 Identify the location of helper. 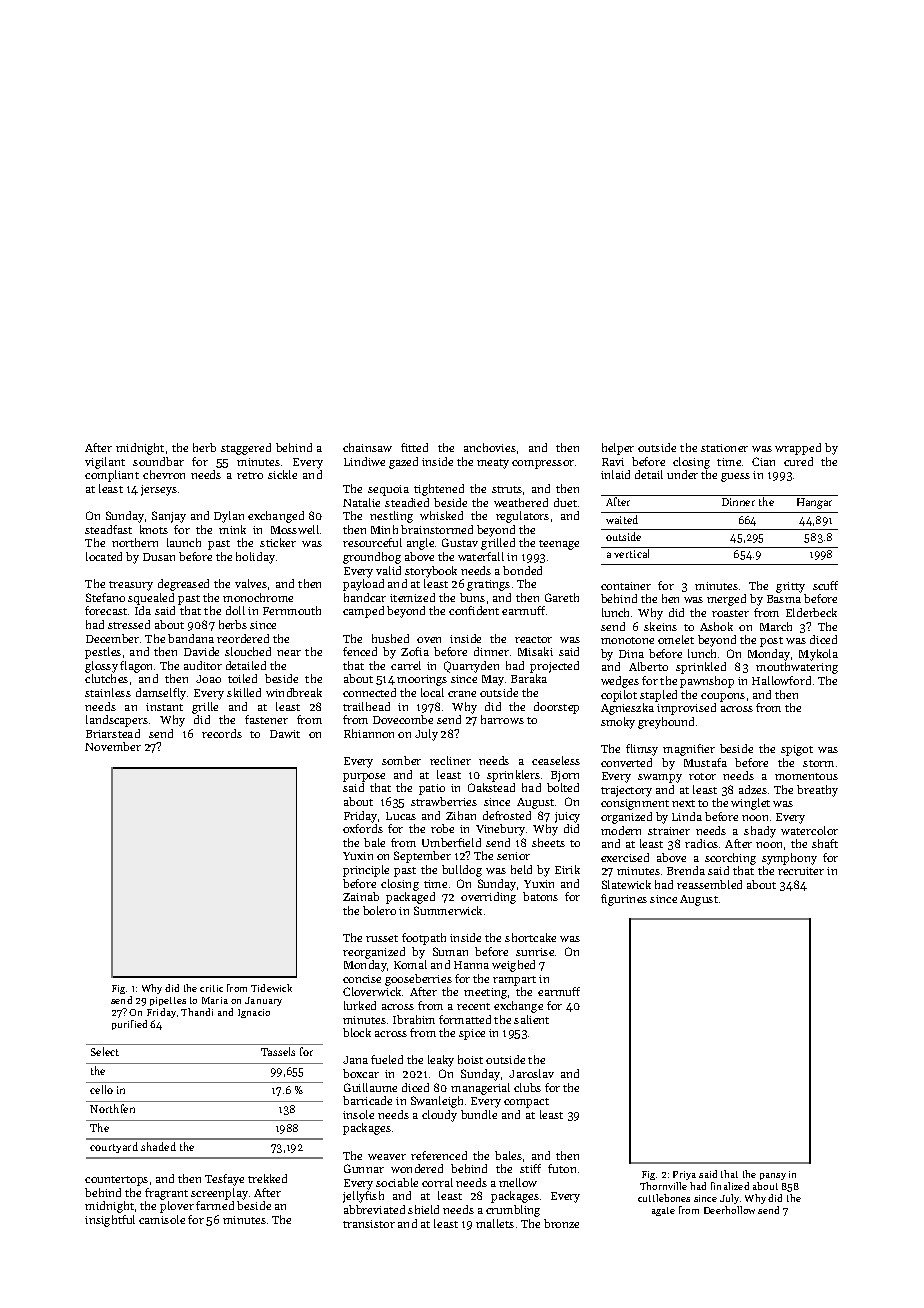
(618, 449).
